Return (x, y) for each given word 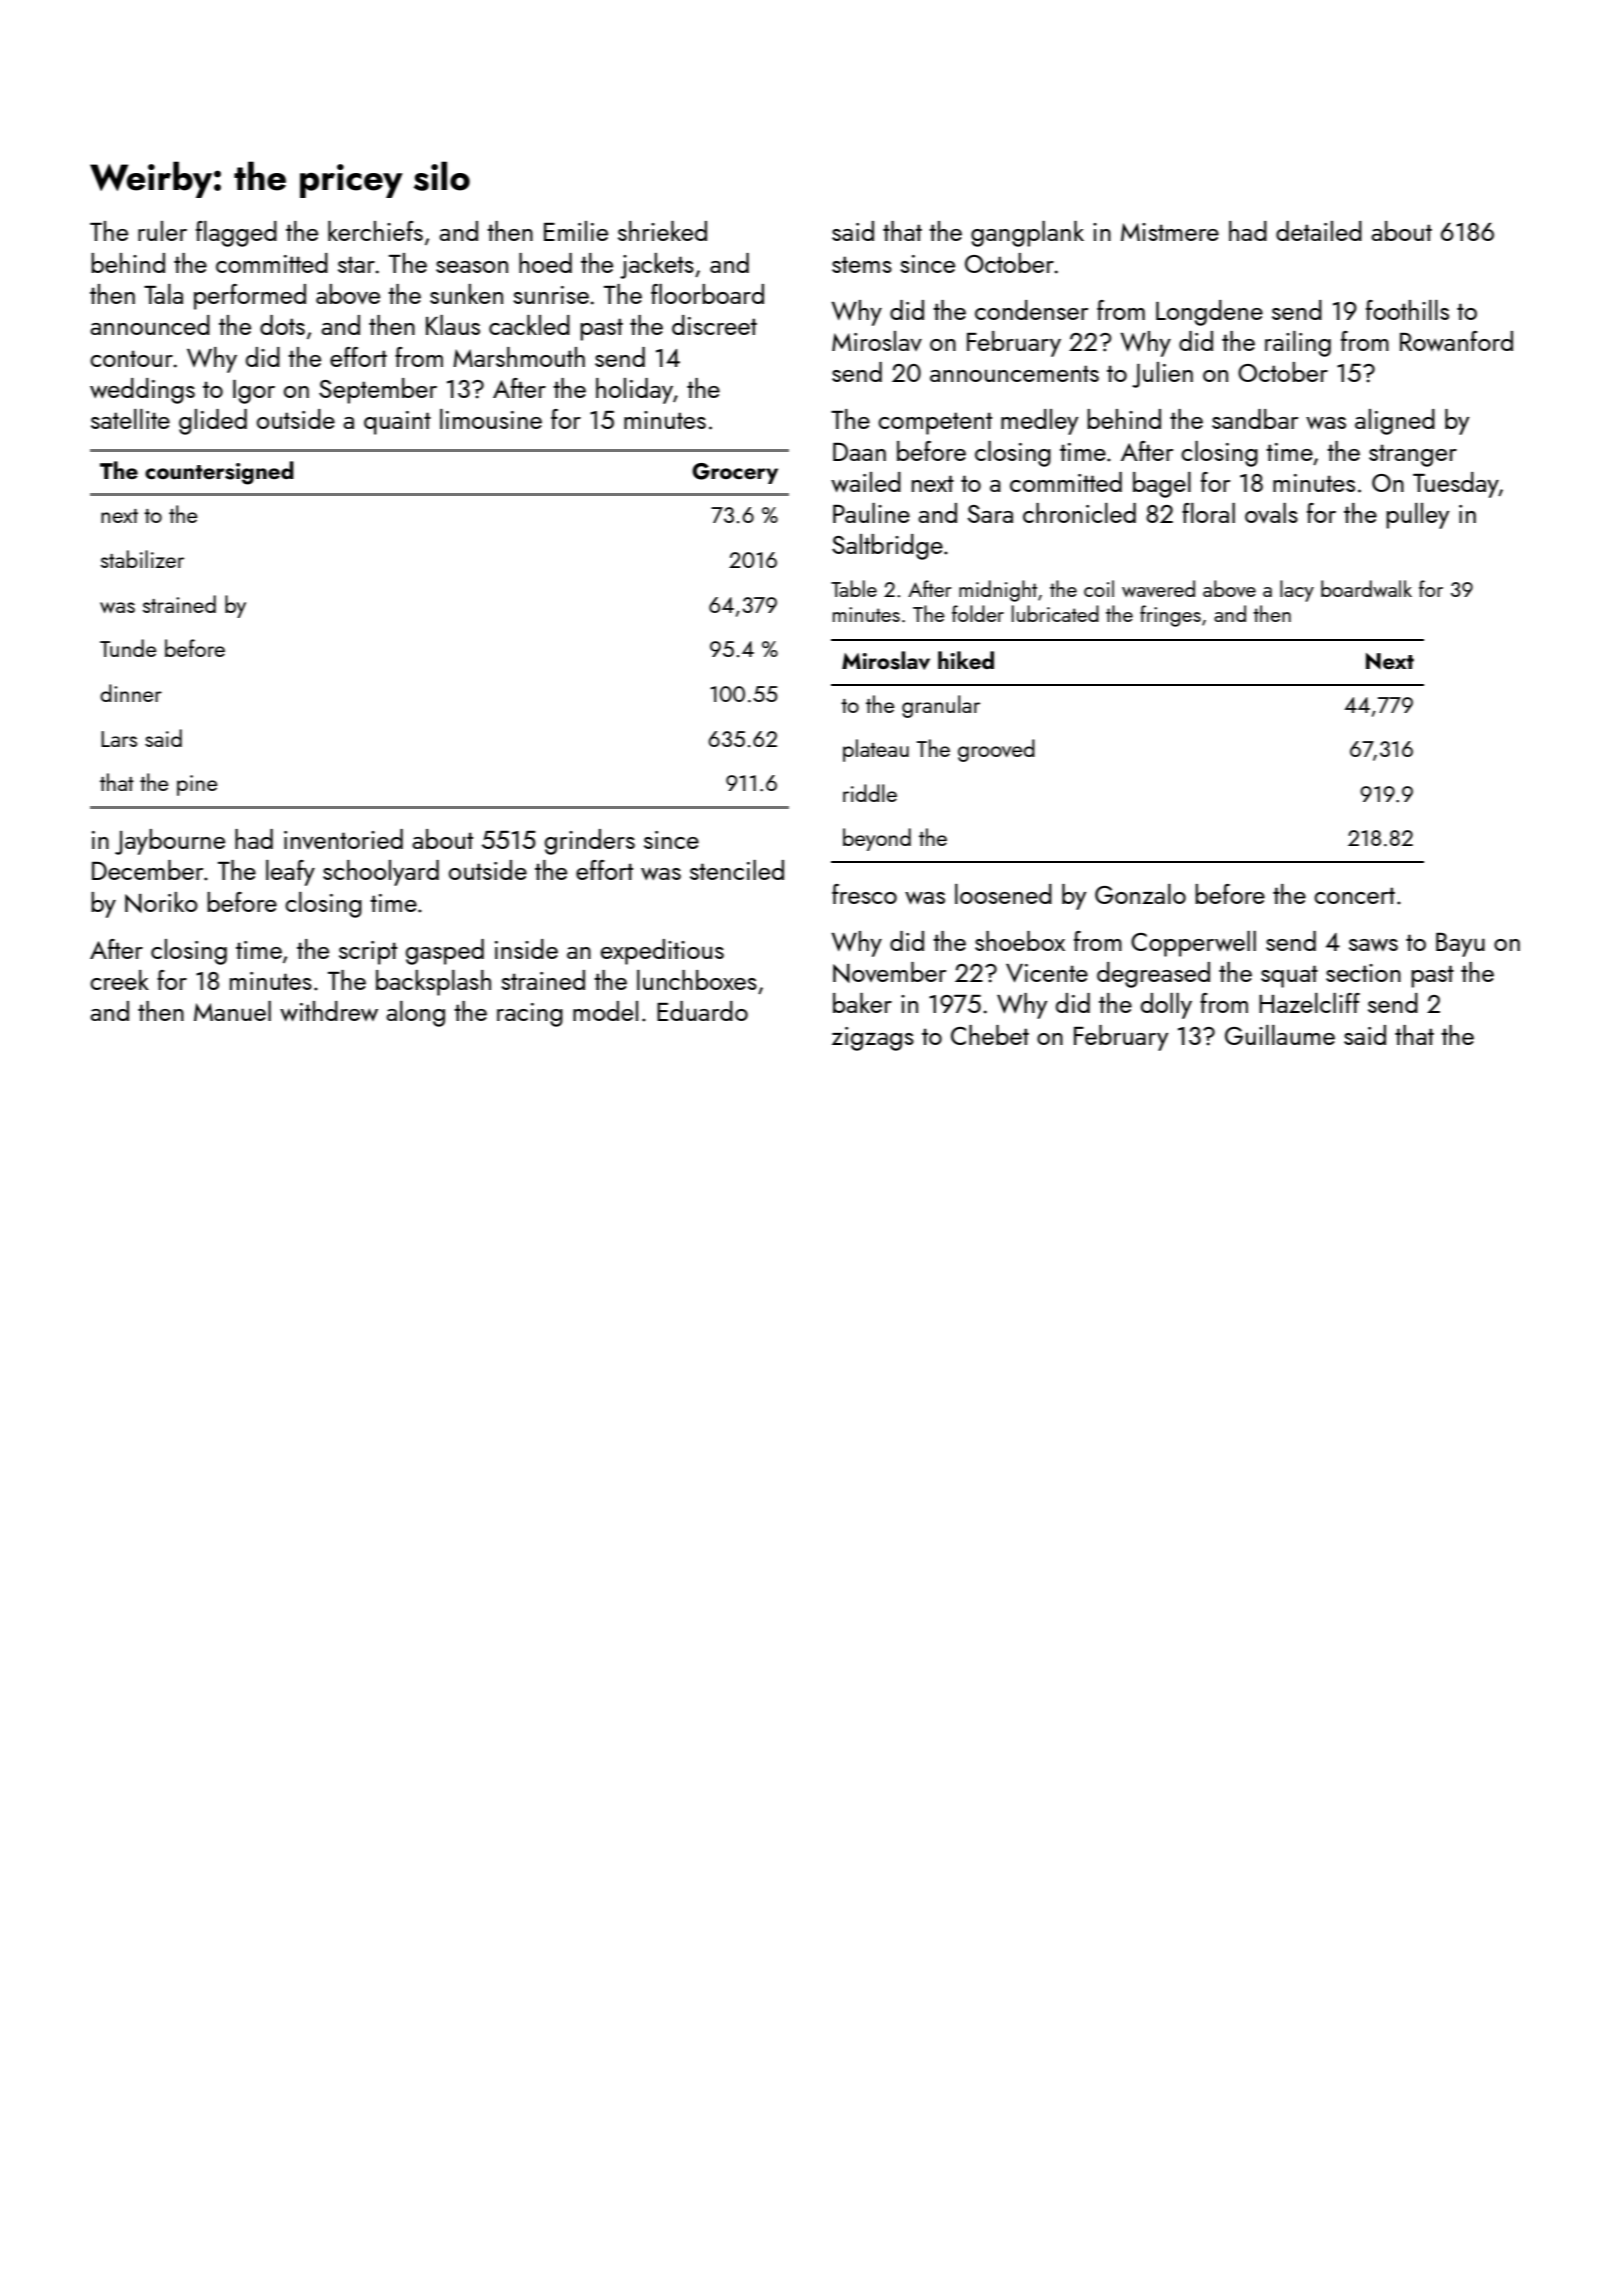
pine (197, 785)
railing (1298, 344)
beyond (877, 839)
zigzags (873, 1039)
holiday (634, 391)
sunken (466, 294)
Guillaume (1280, 1035)
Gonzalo (1140, 894)
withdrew (329, 1011)
